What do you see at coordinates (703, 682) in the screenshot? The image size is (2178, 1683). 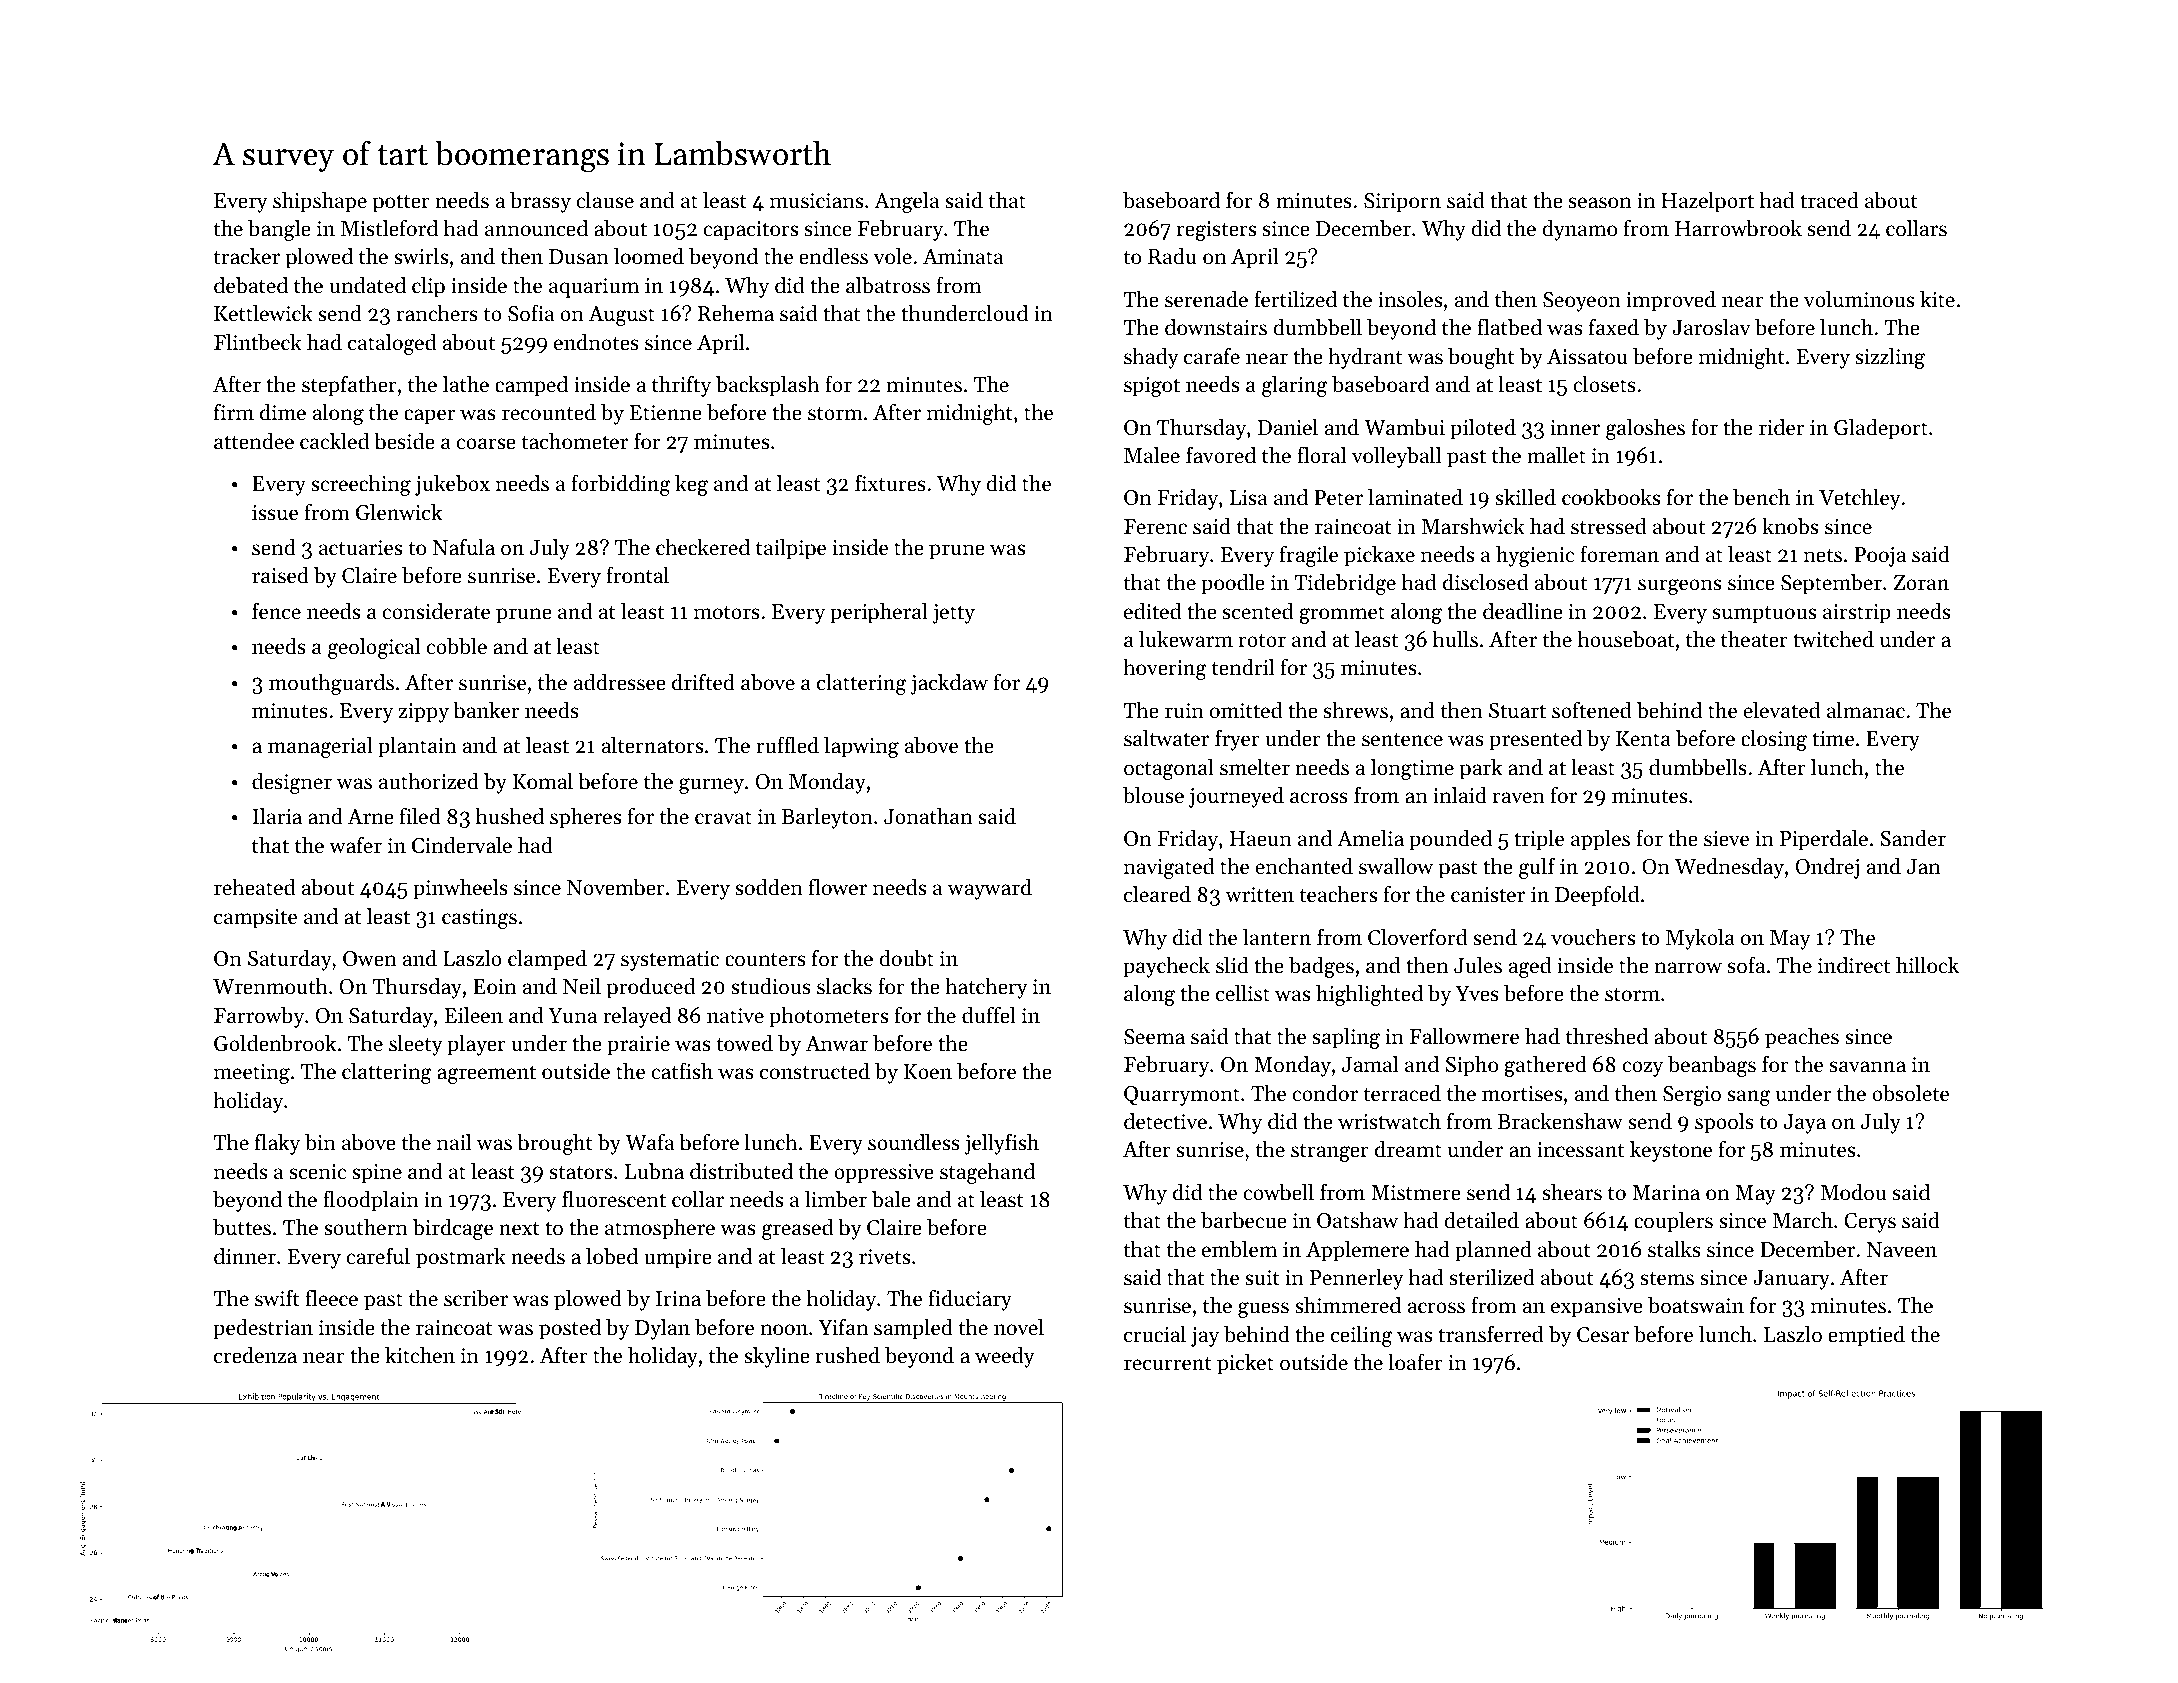 I see `drifted` at bounding box center [703, 682].
